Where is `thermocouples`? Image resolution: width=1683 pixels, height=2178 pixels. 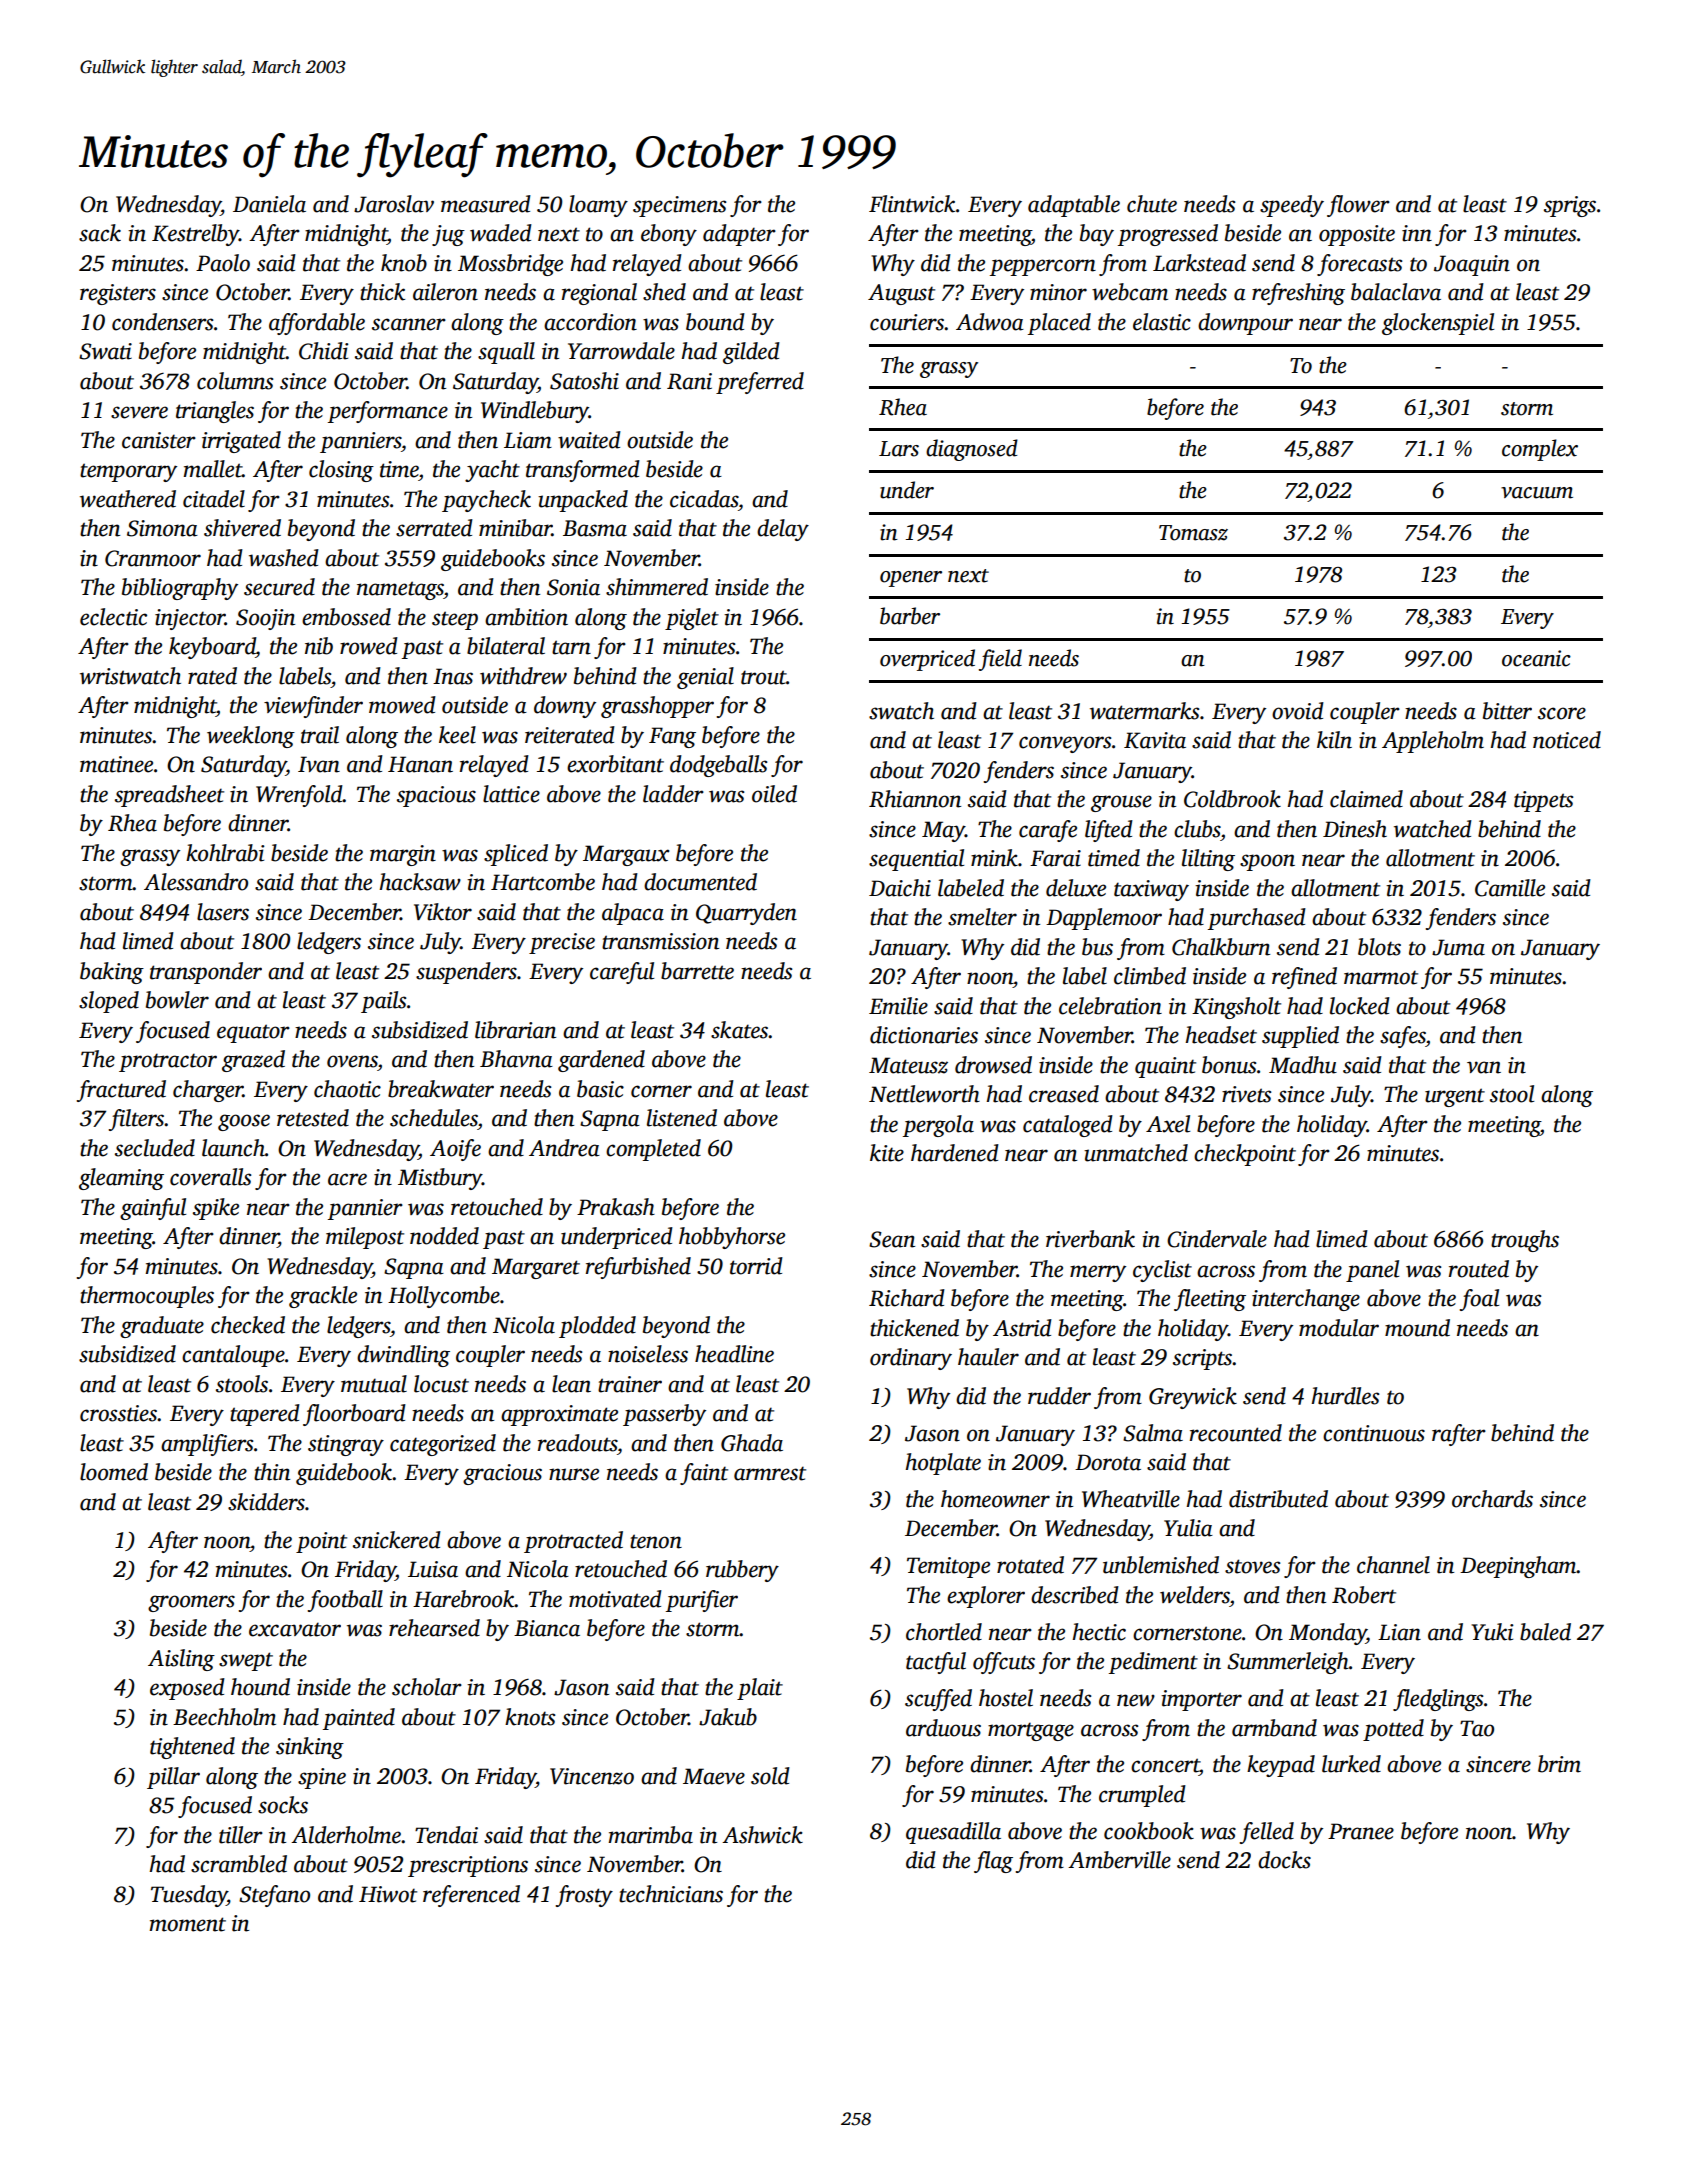 thermocouples is located at coordinates (147, 1297).
